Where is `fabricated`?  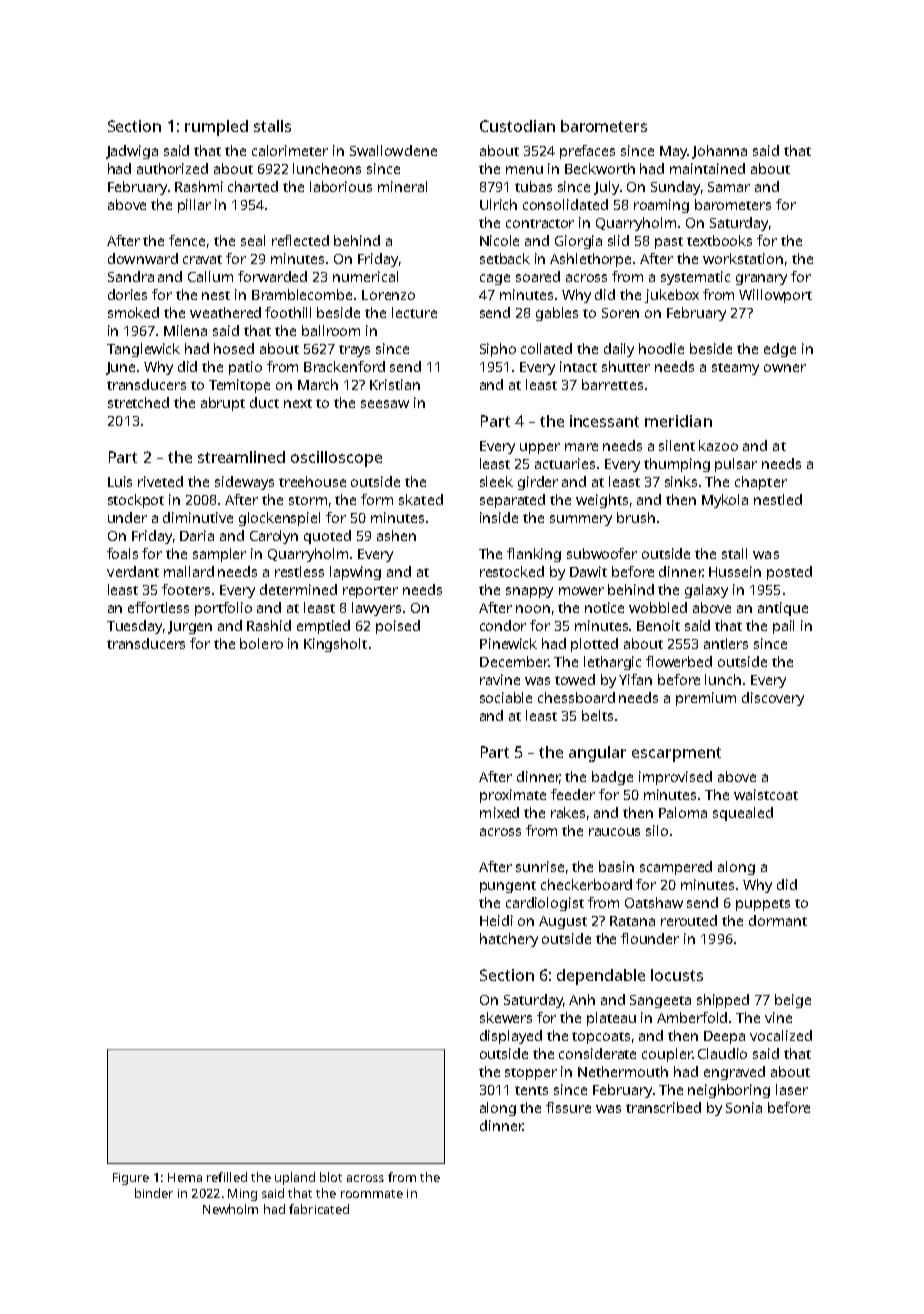
fabricated is located at coordinates (319, 1209).
